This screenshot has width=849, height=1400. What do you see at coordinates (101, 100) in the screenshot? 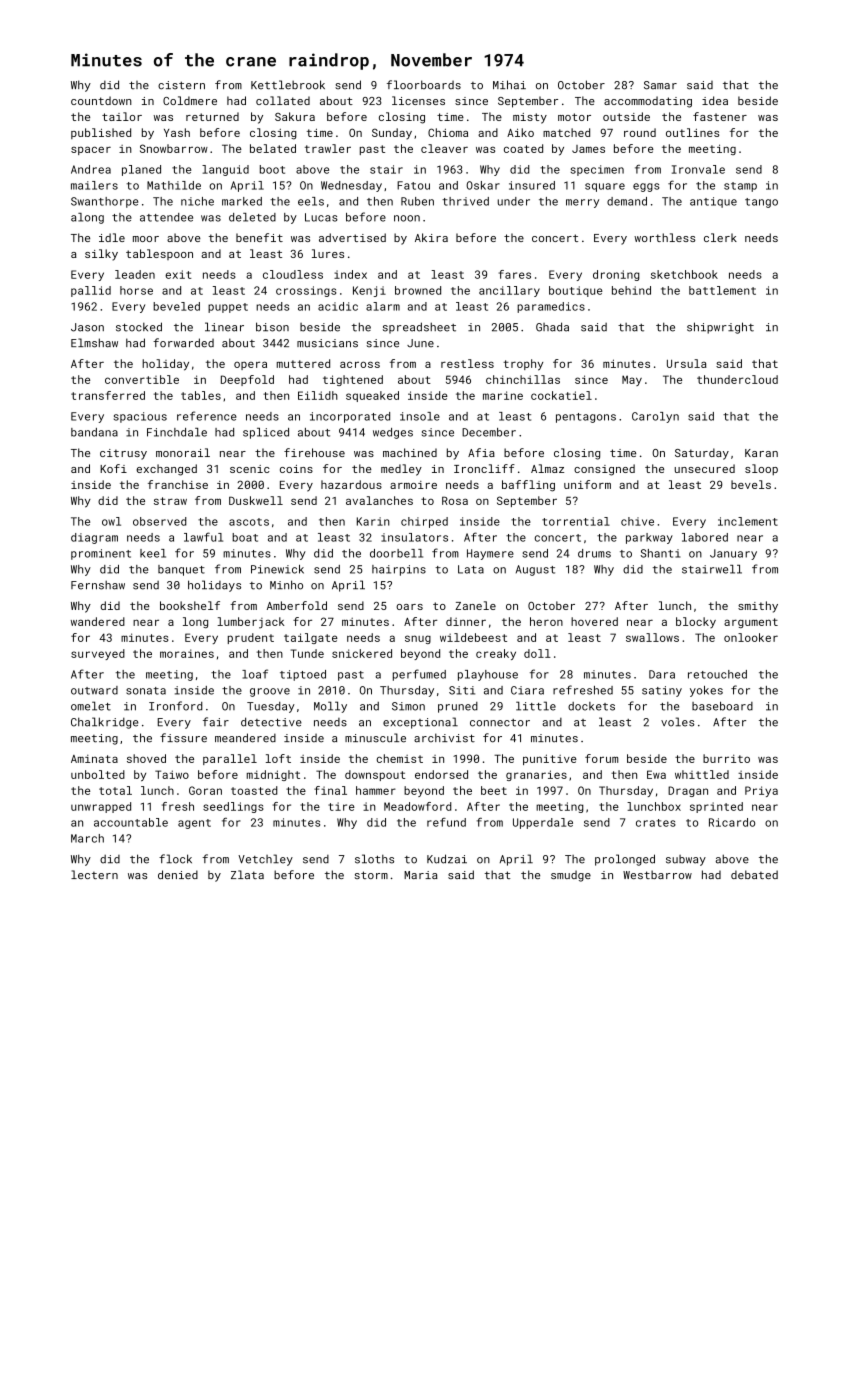
I see `countdown` at bounding box center [101, 100].
